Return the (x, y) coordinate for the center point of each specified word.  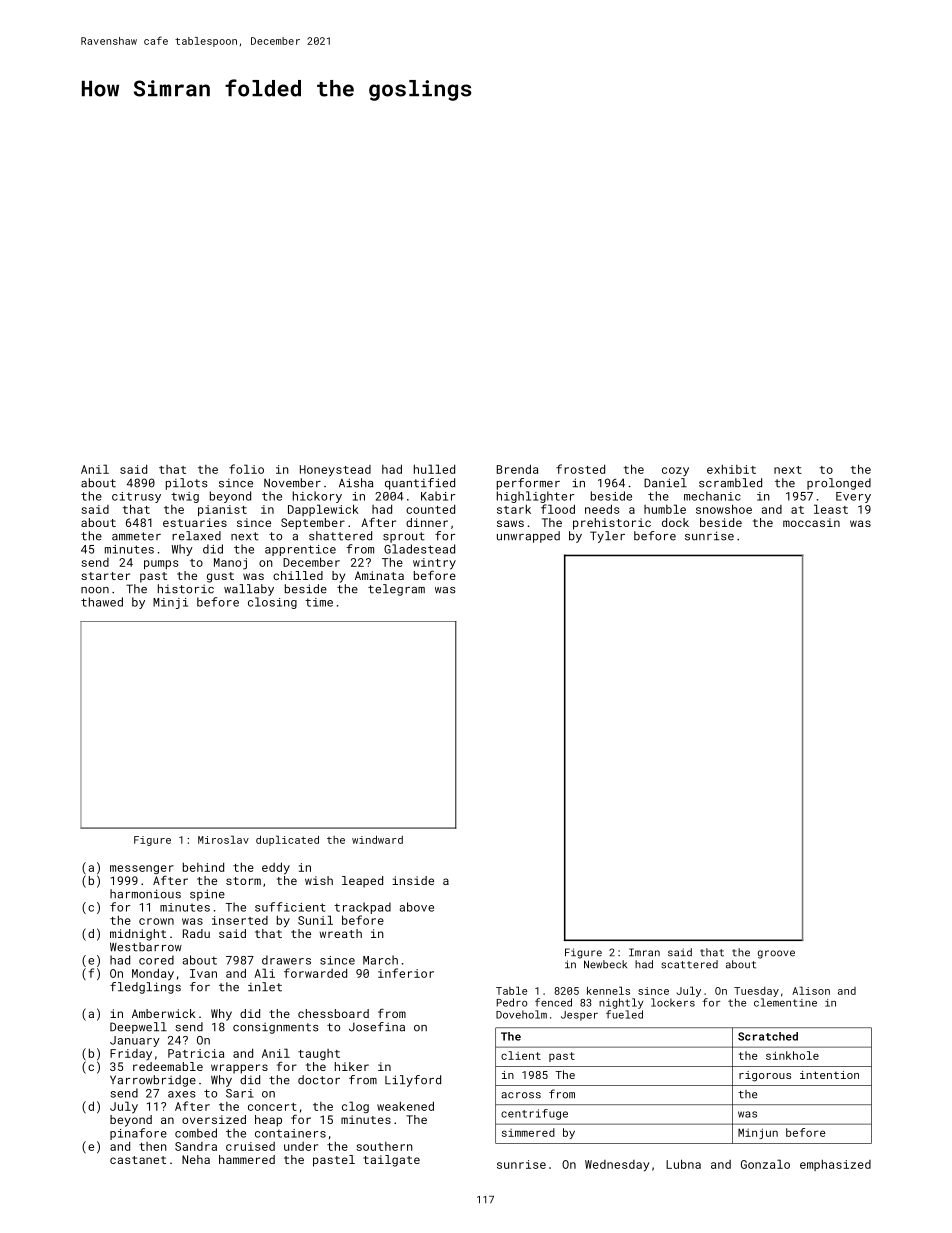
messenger (142, 869)
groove (776, 954)
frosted (580, 469)
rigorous (765, 1076)
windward (377, 839)
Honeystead (335, 471)
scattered (689, 964)
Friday (131, 1054)
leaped (362, 882)
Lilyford (413, 1081)
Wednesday (617, 1166)
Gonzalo (765, 1164)
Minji (170, 603)
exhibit (731, 469)
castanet (138, 1160)
